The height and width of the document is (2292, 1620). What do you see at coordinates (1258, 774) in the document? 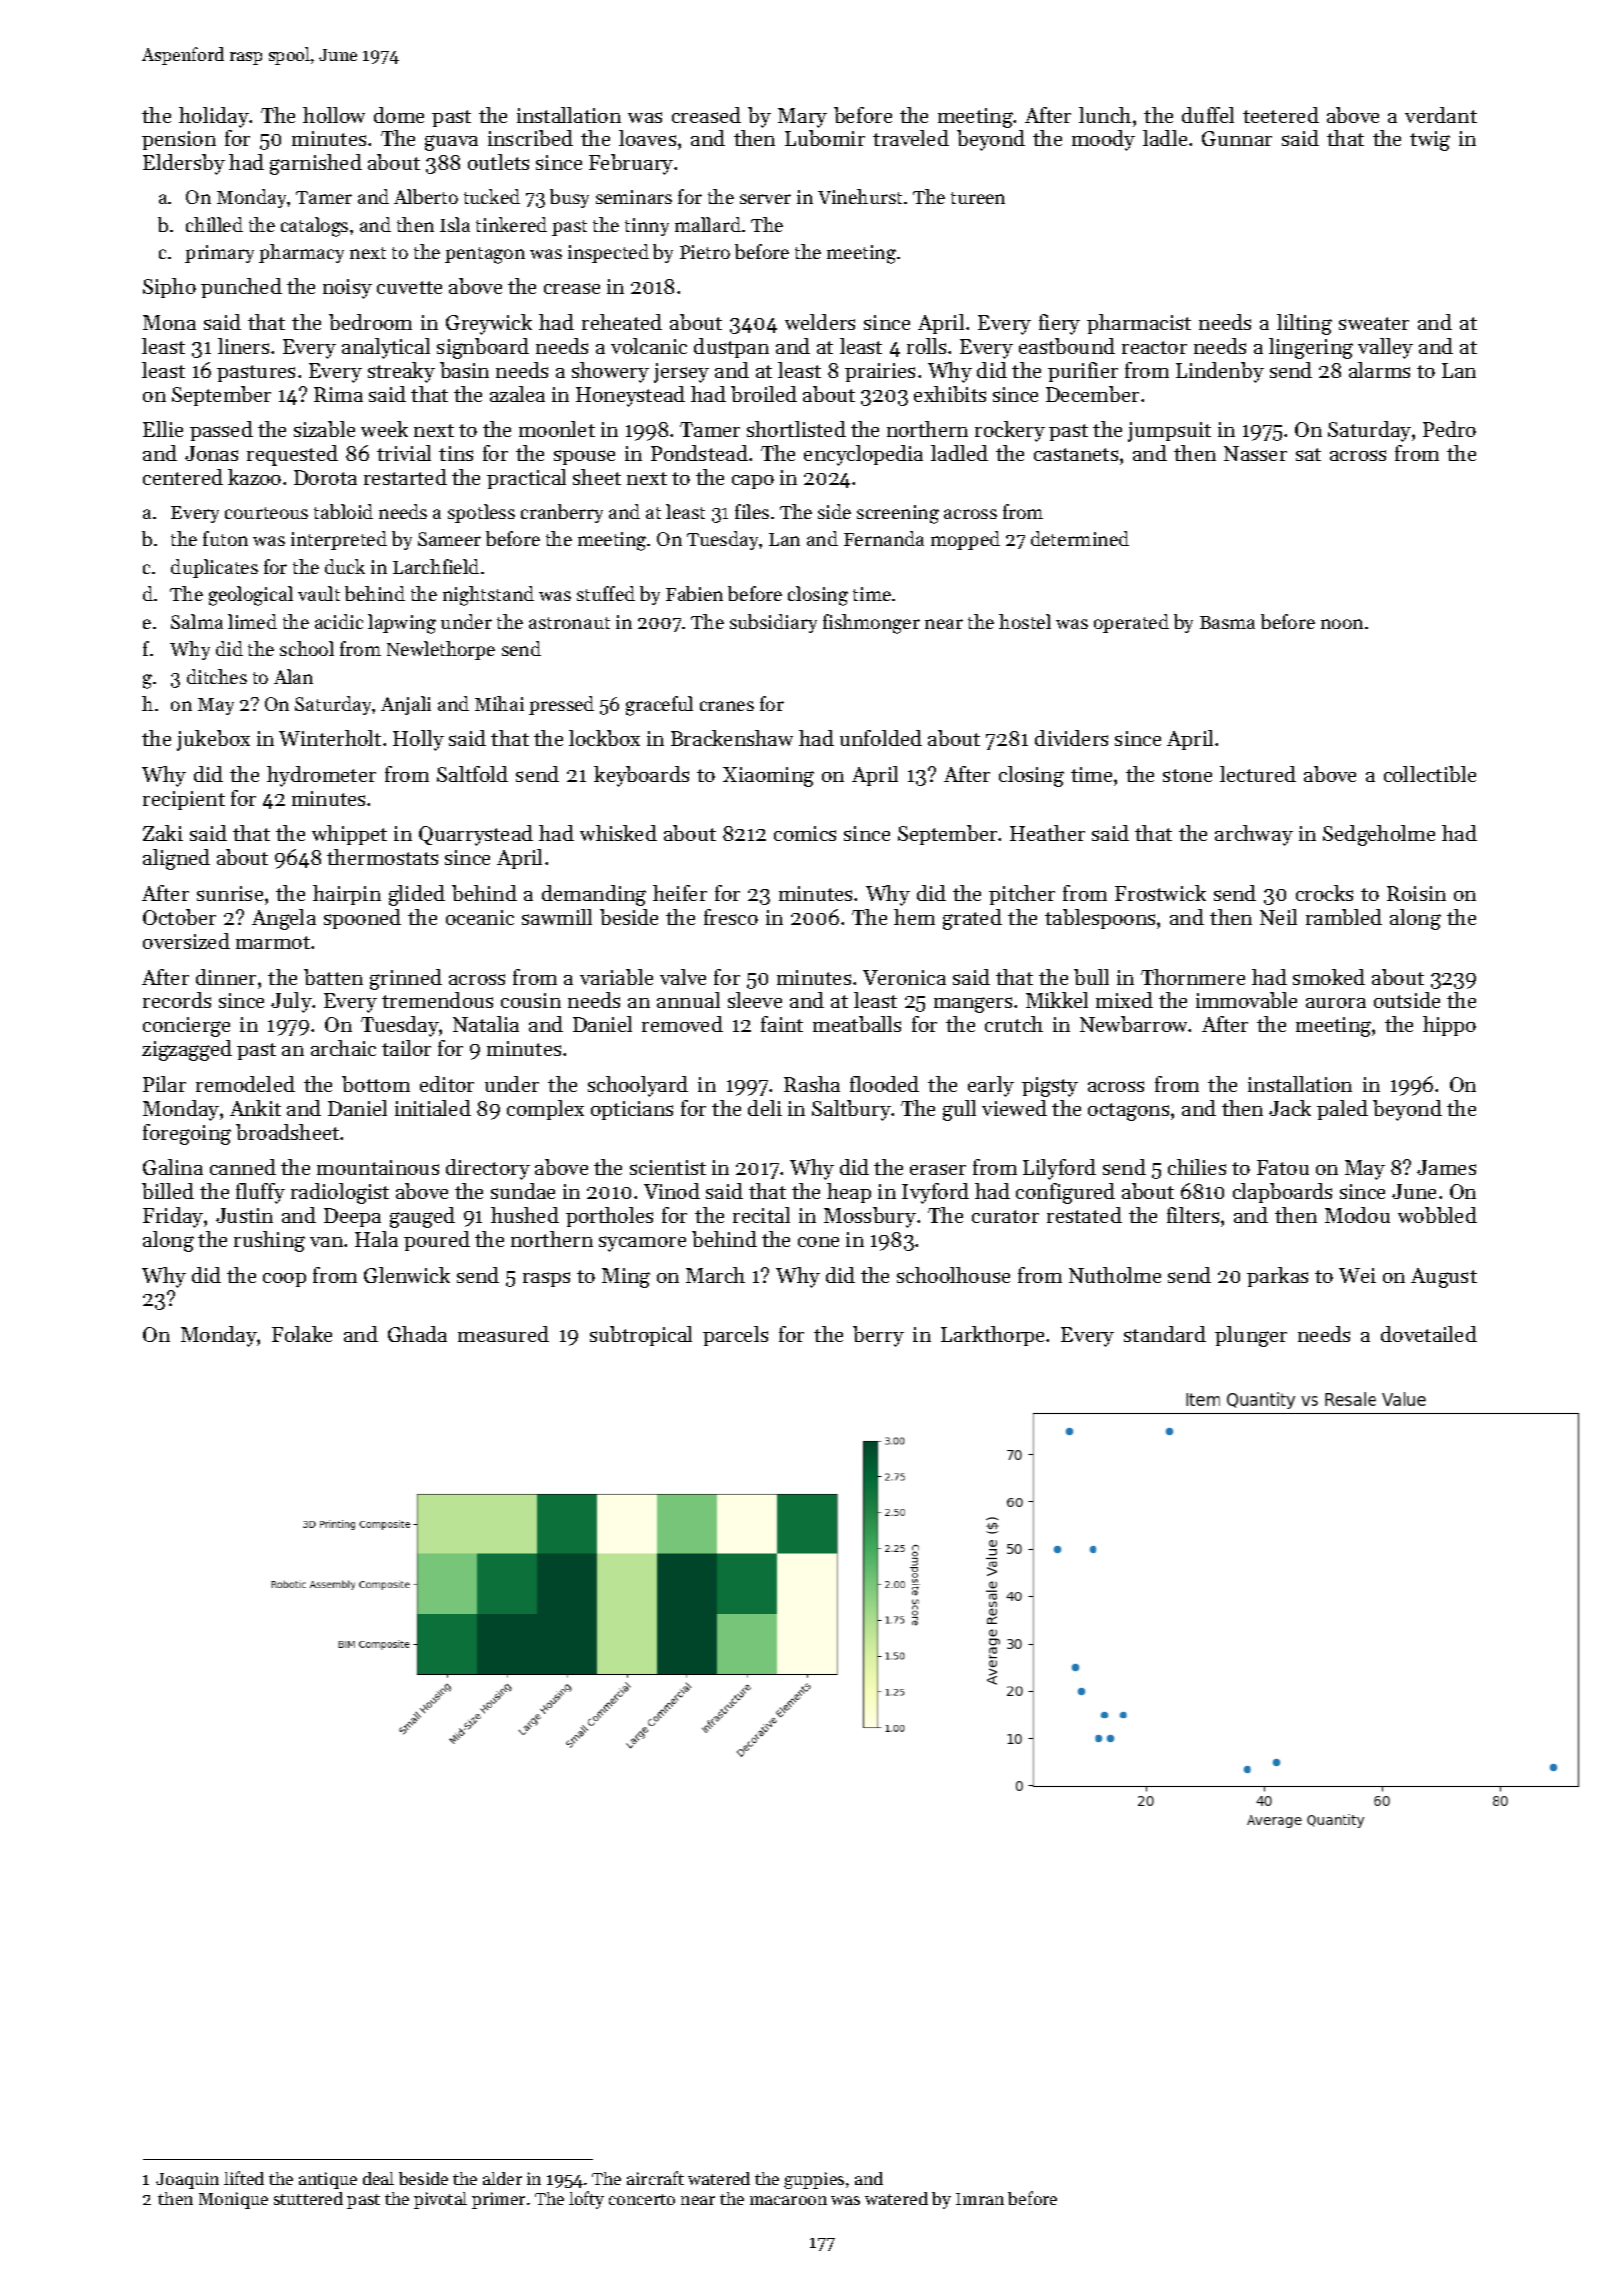
I see `lectured` at bounding box center [1258, 774].
